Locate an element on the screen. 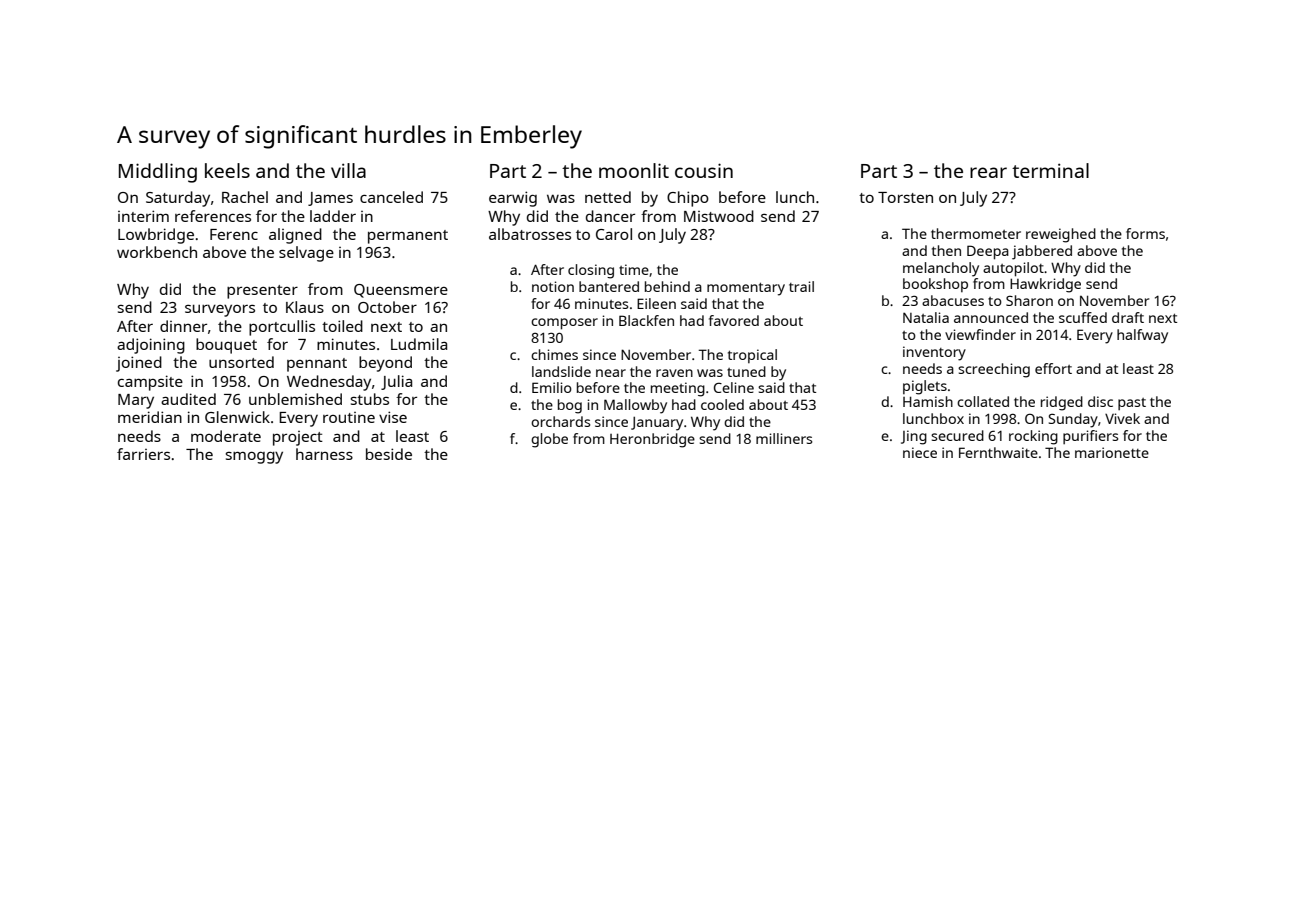 Image resolution: width=1308 pixels, height=924 pixels. smoggy is located at coordinates (254, 457).
